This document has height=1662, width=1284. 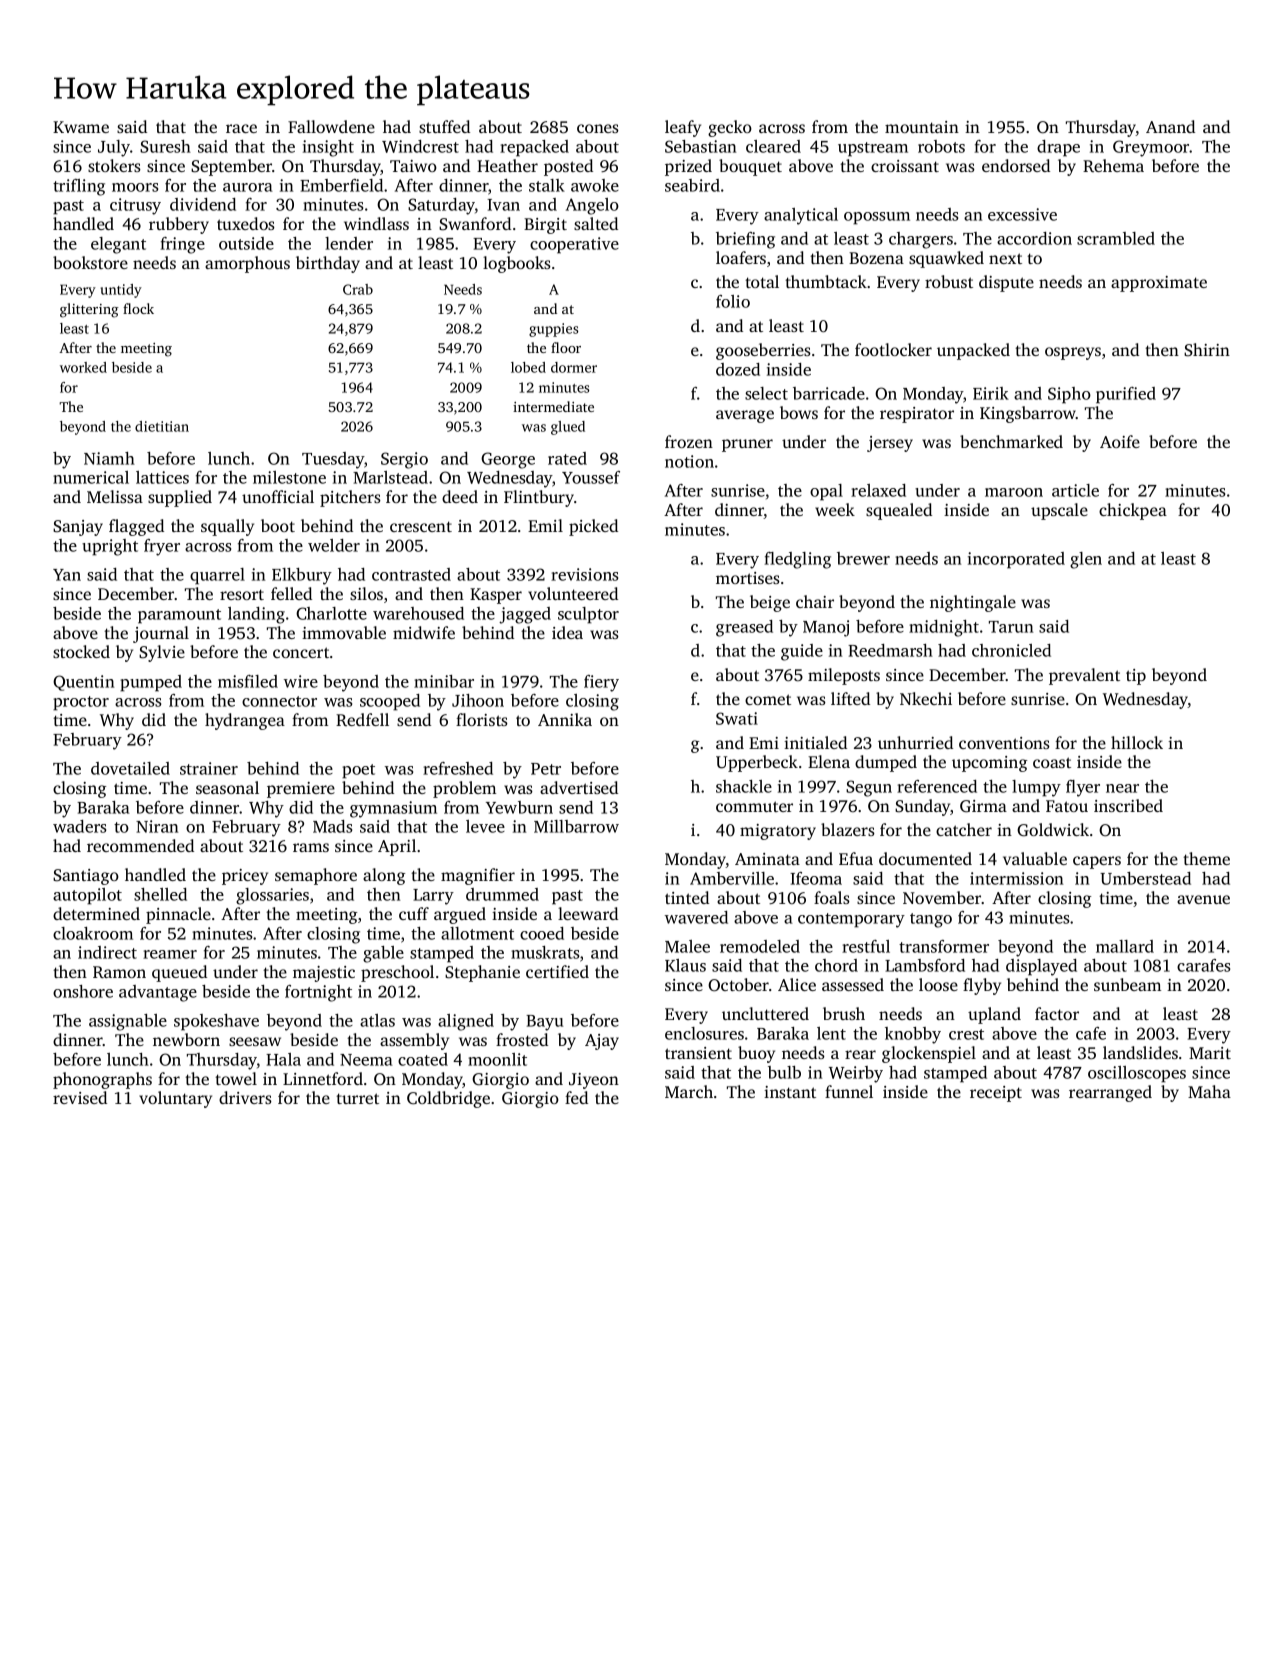 I want to click on Greymoor, so click(x=1151, y=148).
